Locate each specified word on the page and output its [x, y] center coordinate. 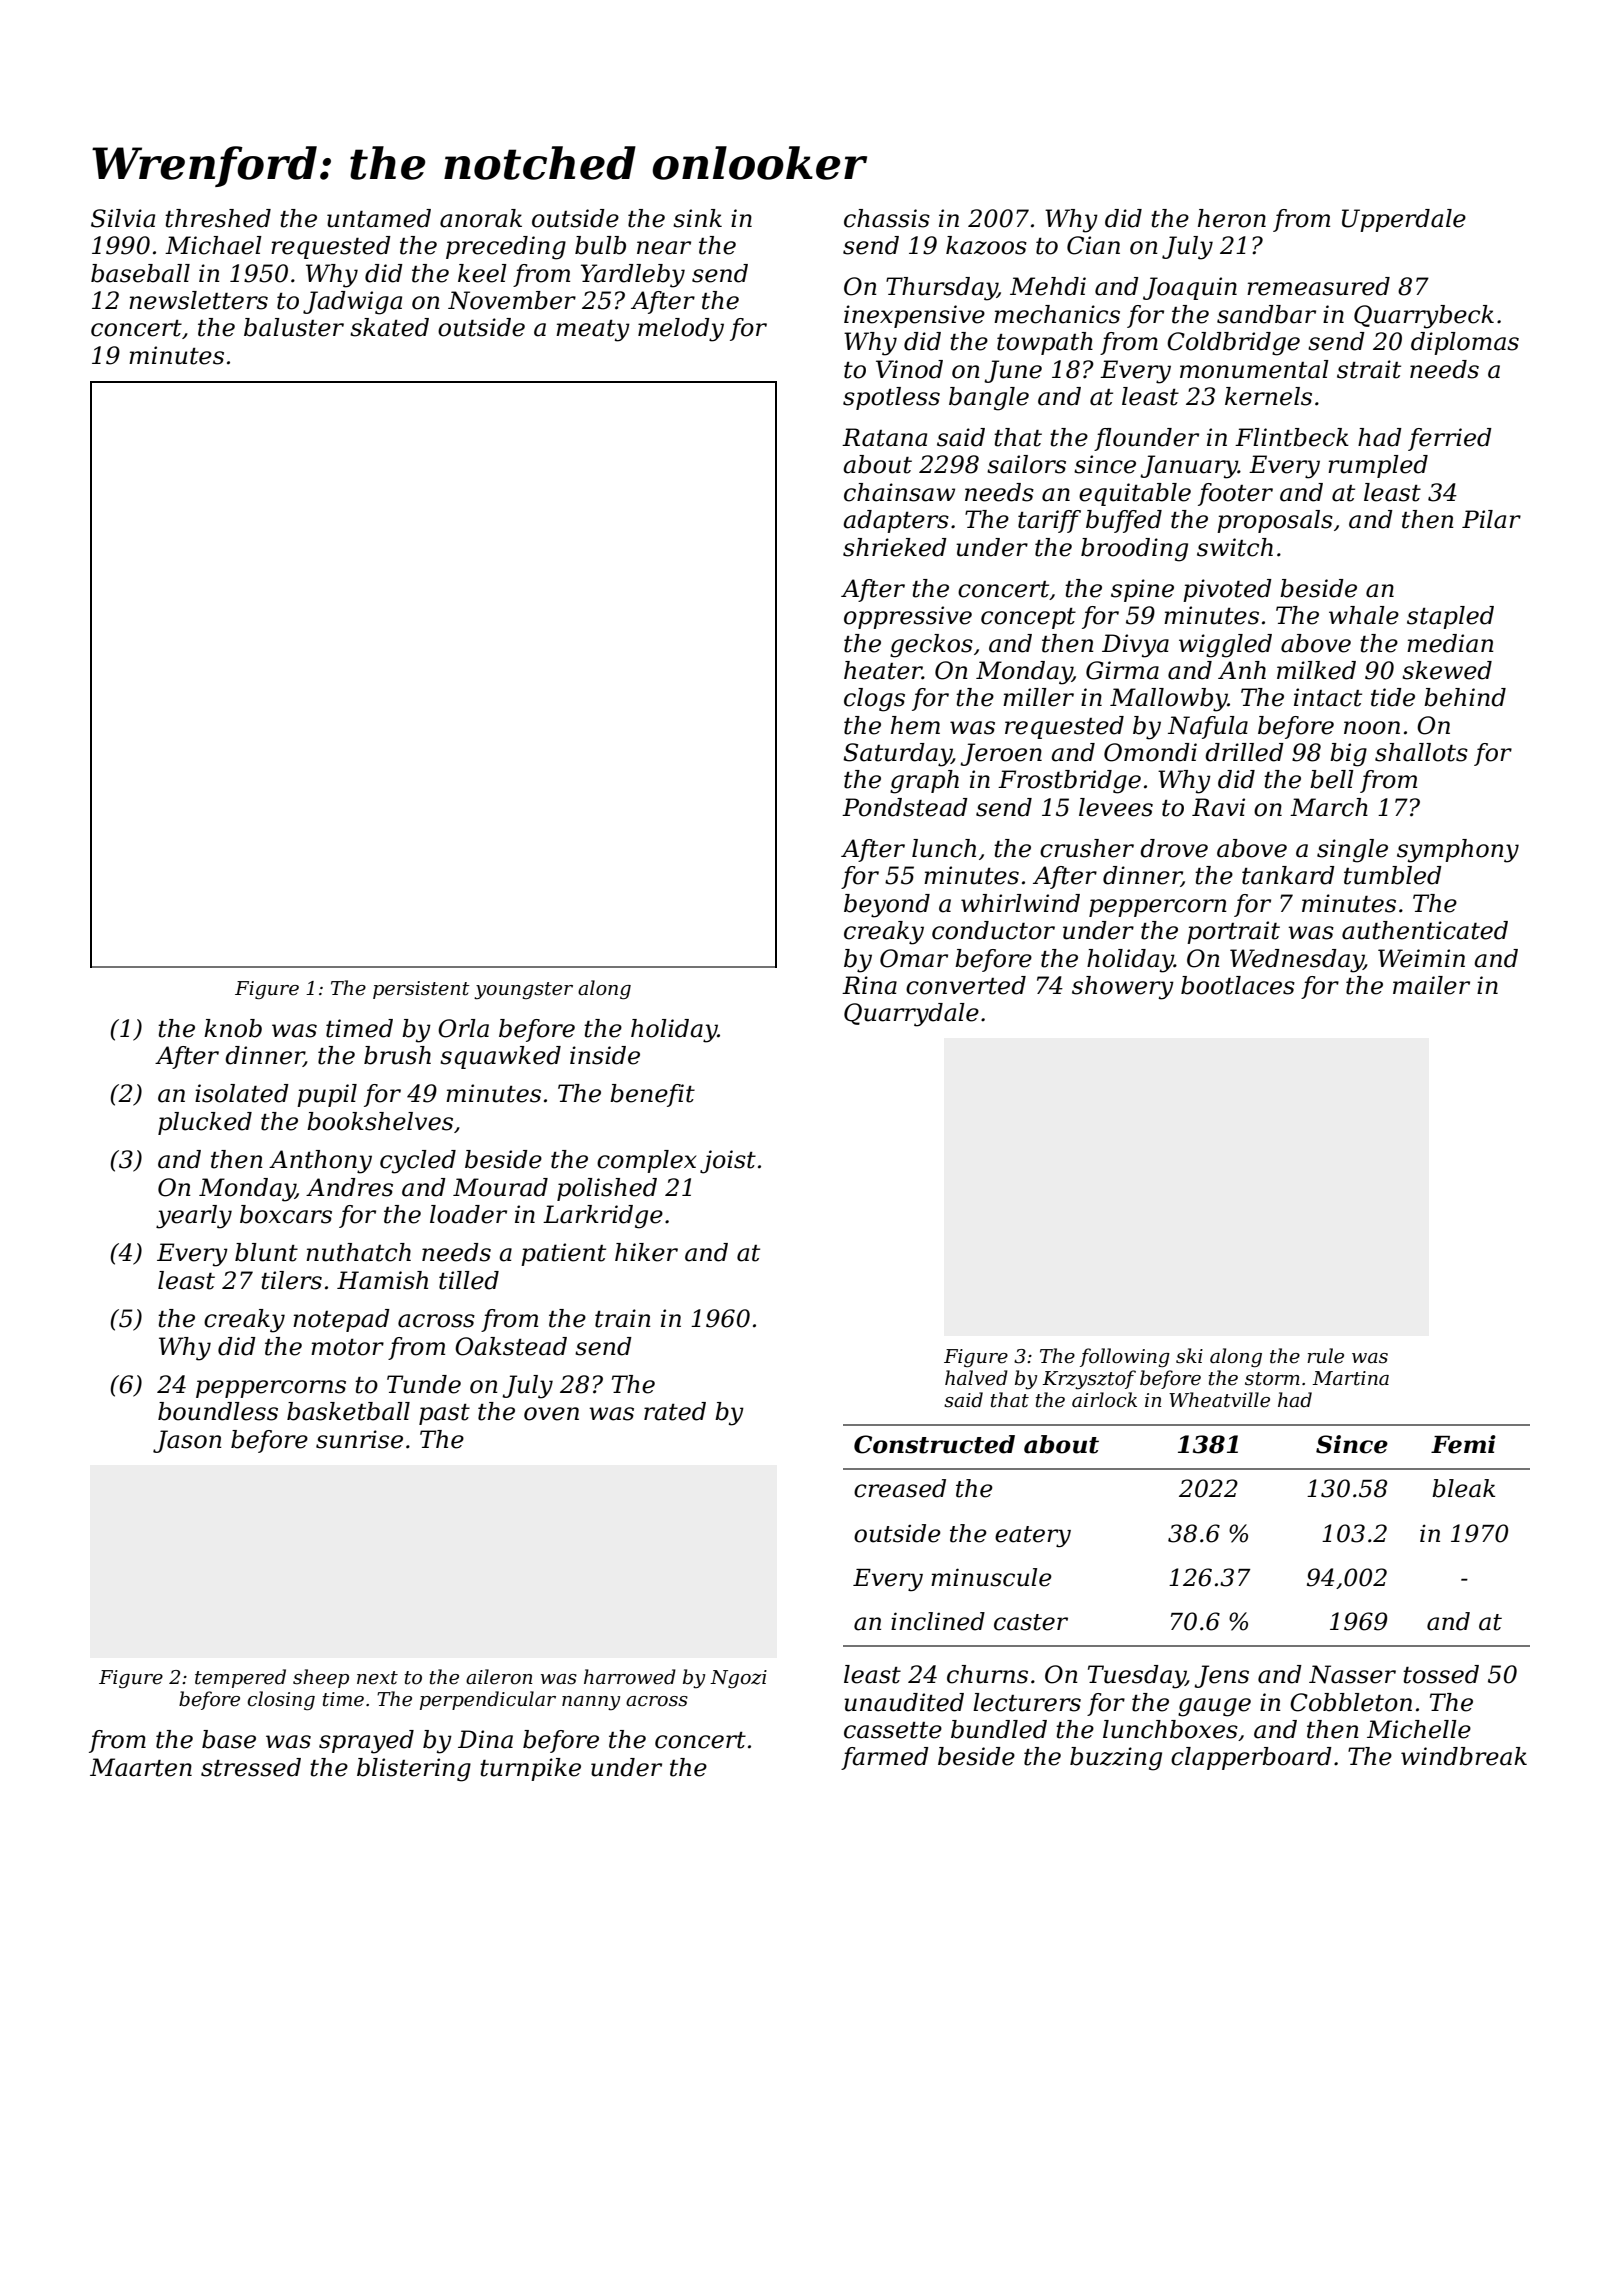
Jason [187, 1441]
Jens [1221, 1676]
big [1348, 755]
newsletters [198, 300]
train [623, 1318]
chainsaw [899, 492]
